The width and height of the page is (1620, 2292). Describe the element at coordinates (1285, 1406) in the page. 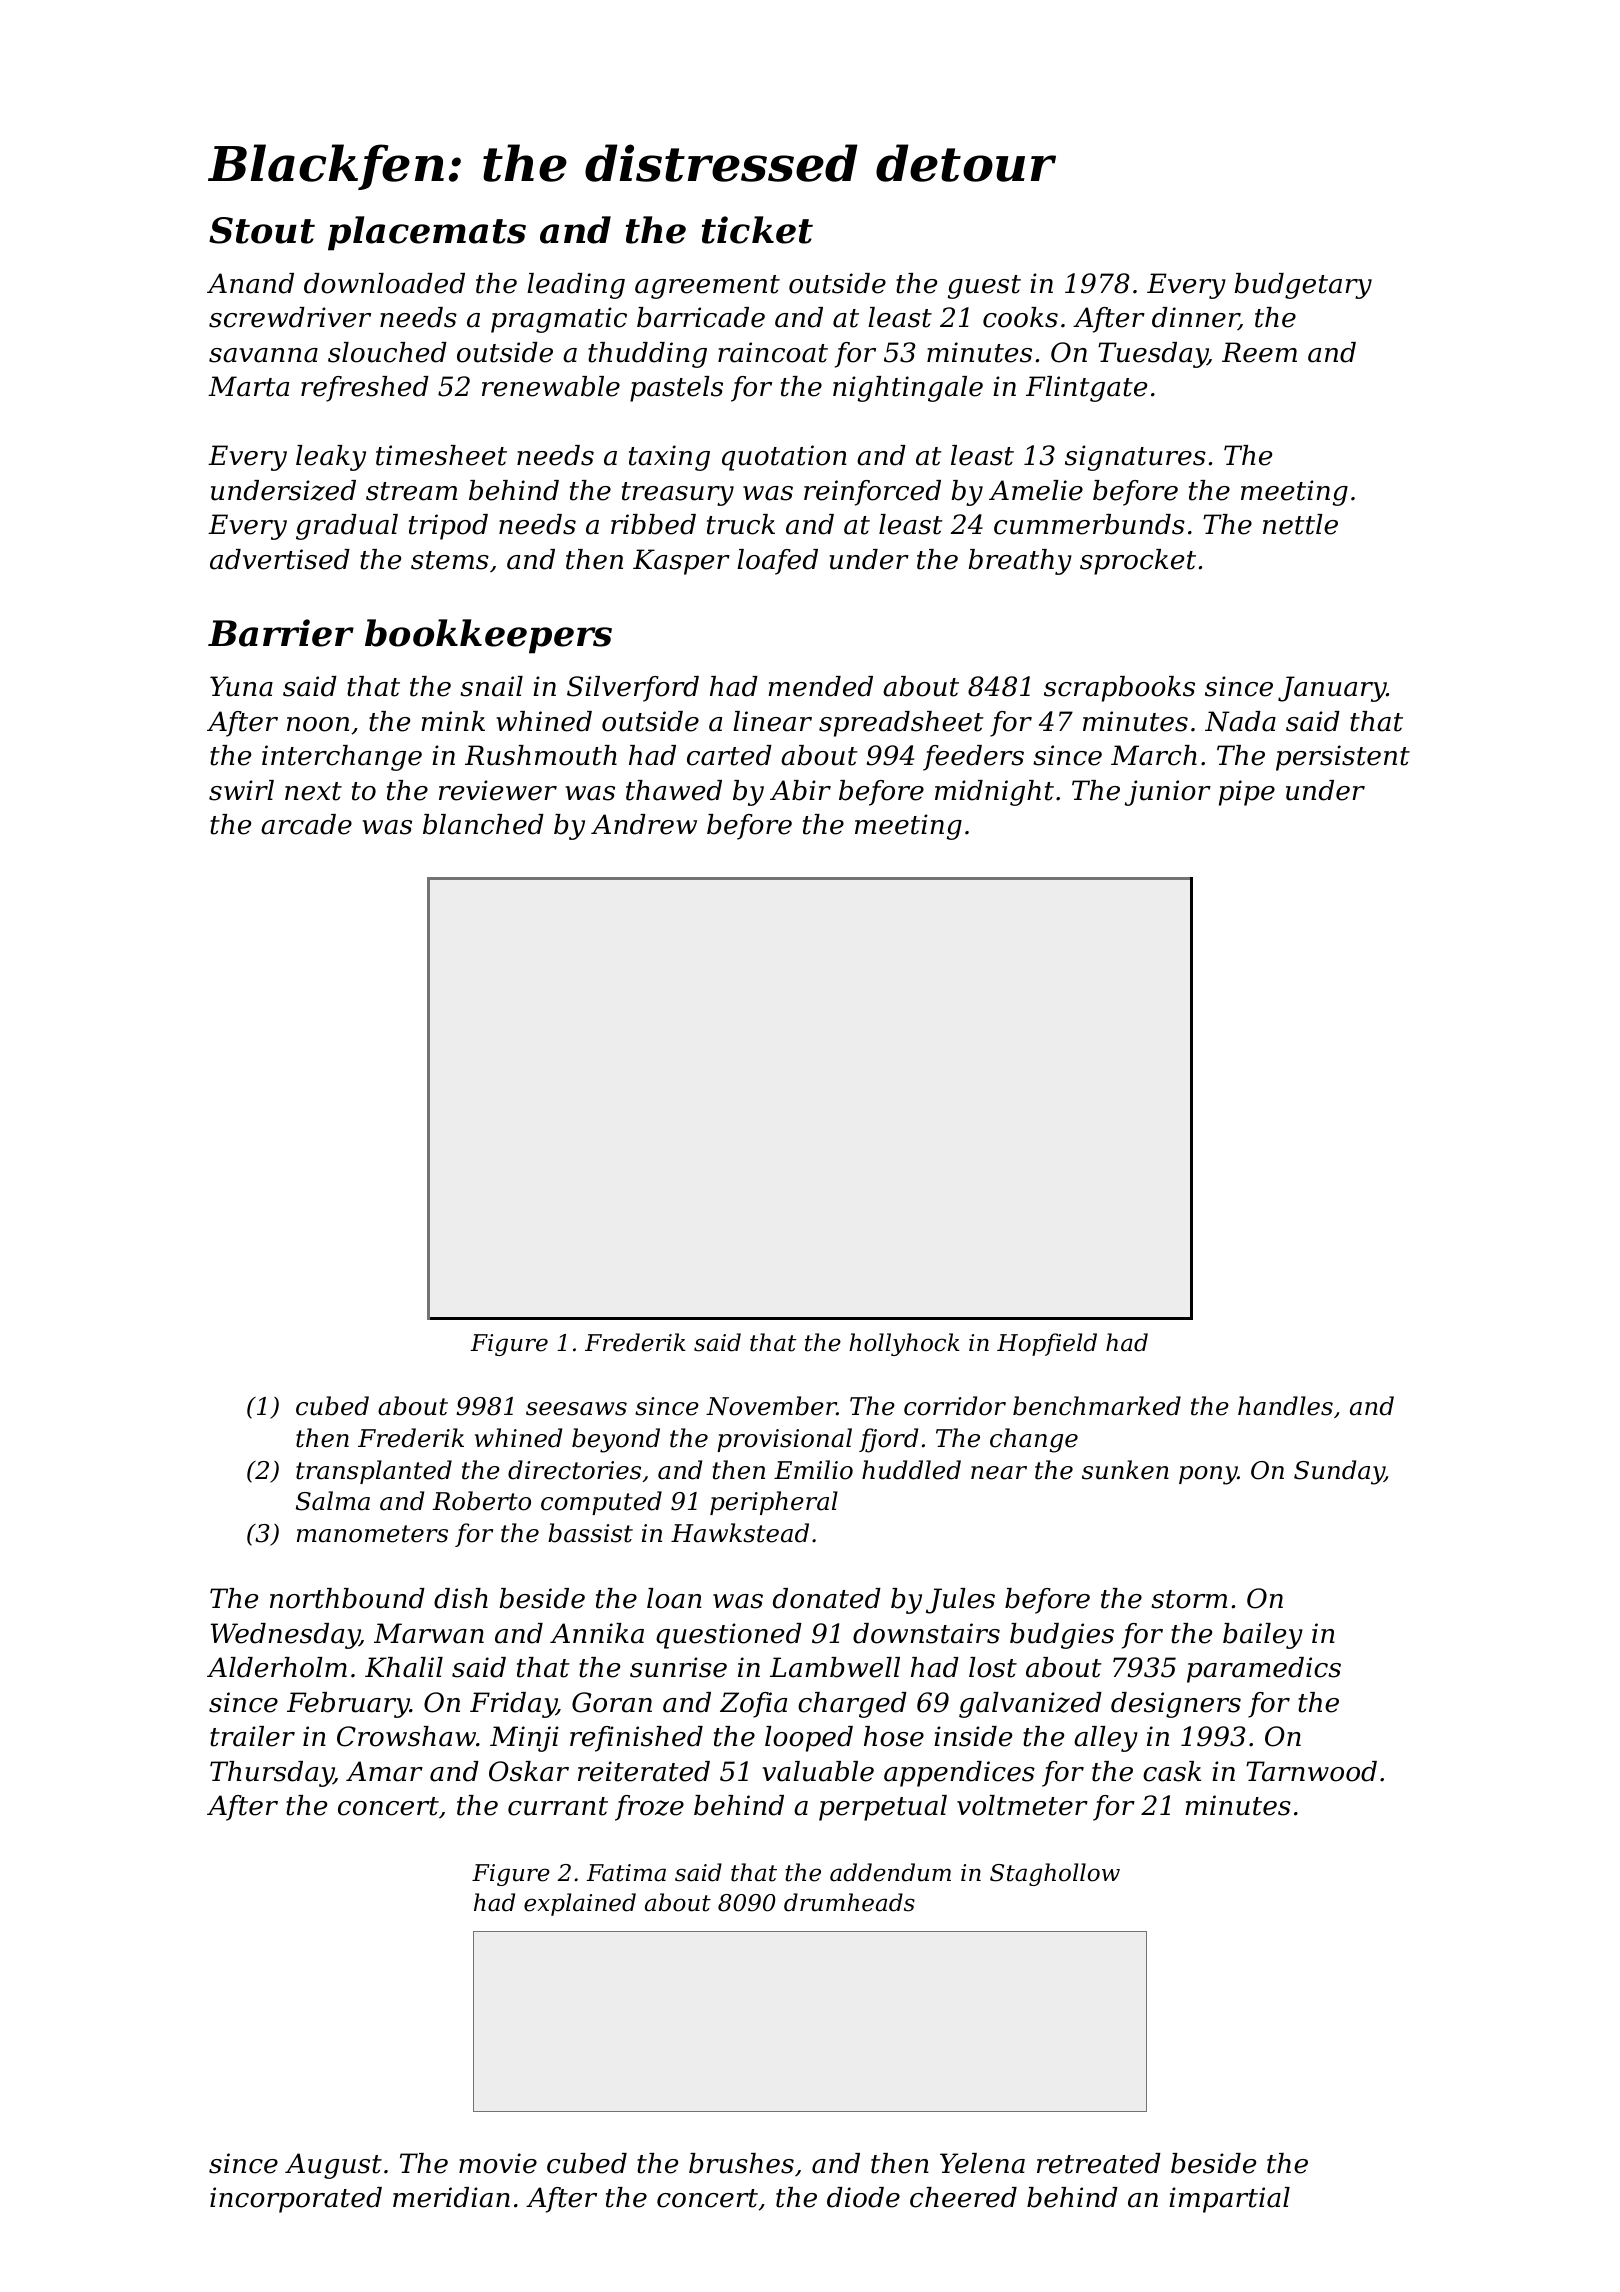

I see `handles` at that location.
